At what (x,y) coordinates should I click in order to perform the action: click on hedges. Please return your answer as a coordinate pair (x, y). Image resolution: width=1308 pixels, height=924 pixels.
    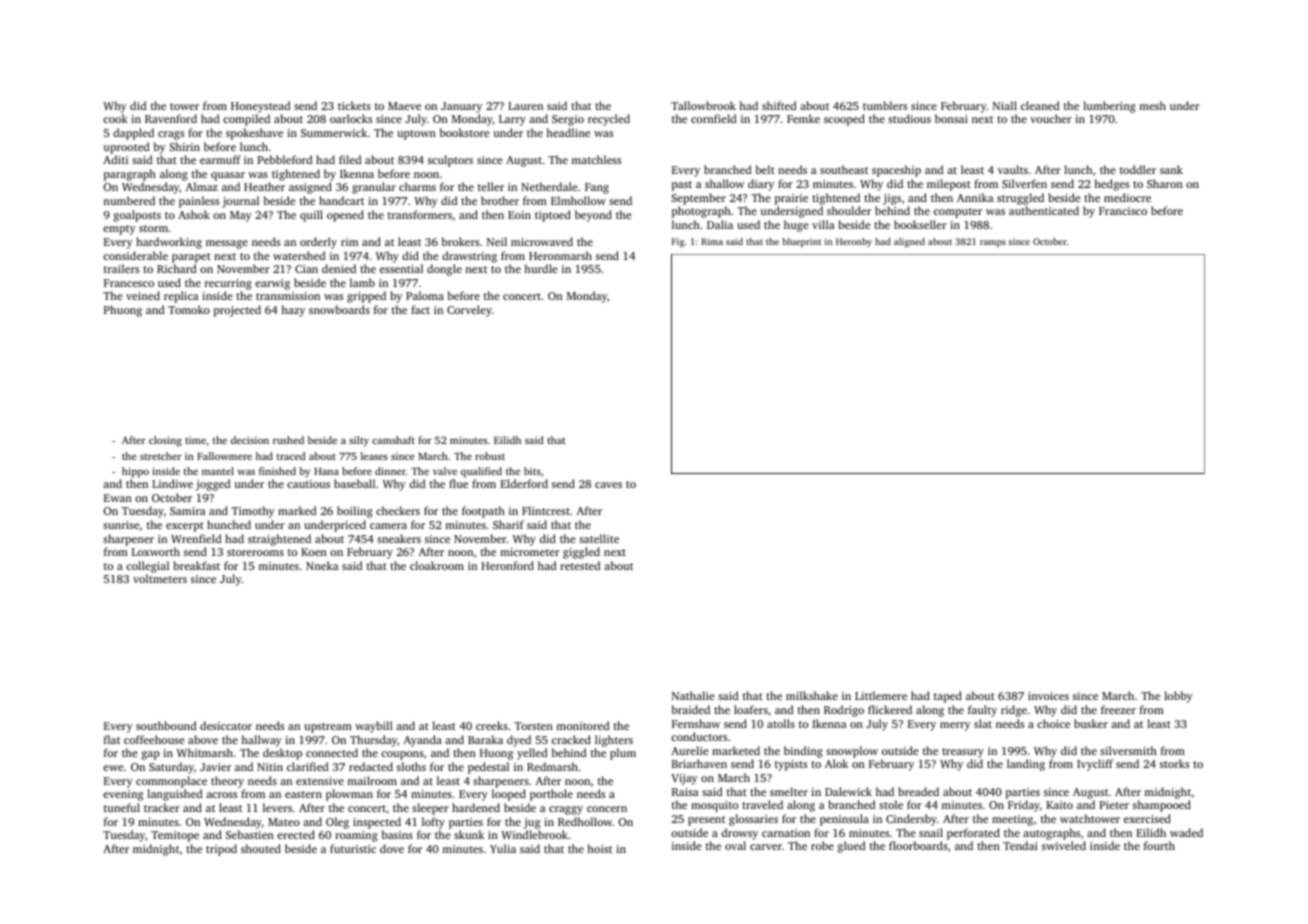
    Looking at the image, I should click on (1112, 185).
